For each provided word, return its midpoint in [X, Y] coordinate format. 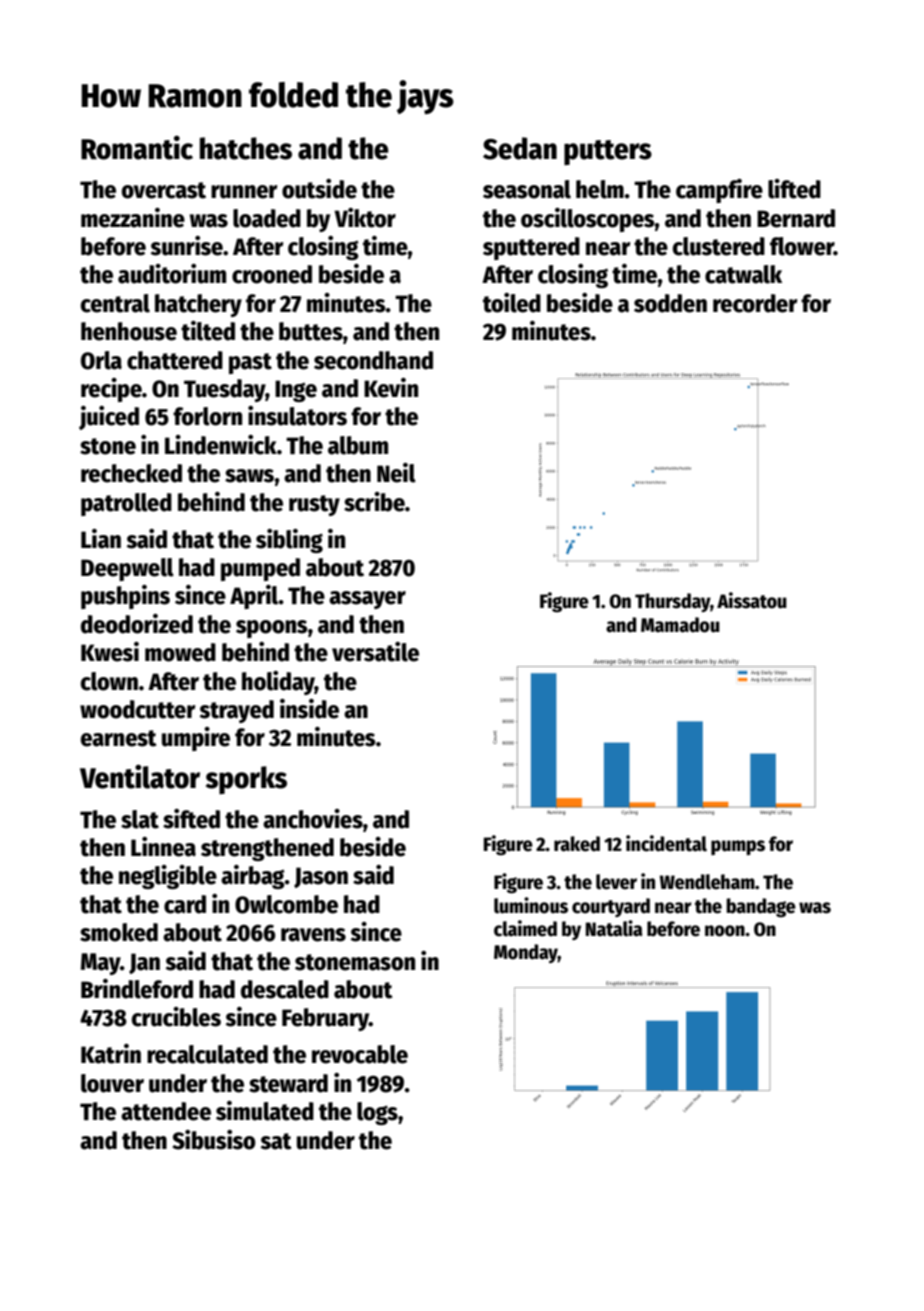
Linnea [163, 847]
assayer [367, 600]
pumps [738, 847]
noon [725, 931]
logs [377, 1113]
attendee [166, 1111]
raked [577, 844]
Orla [101, 360]
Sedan [520, 148]
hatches [246, 148]
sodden [670, 303]
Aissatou [752, 600]
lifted [794, 189]
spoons [272, 629]
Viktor [365, 218]
